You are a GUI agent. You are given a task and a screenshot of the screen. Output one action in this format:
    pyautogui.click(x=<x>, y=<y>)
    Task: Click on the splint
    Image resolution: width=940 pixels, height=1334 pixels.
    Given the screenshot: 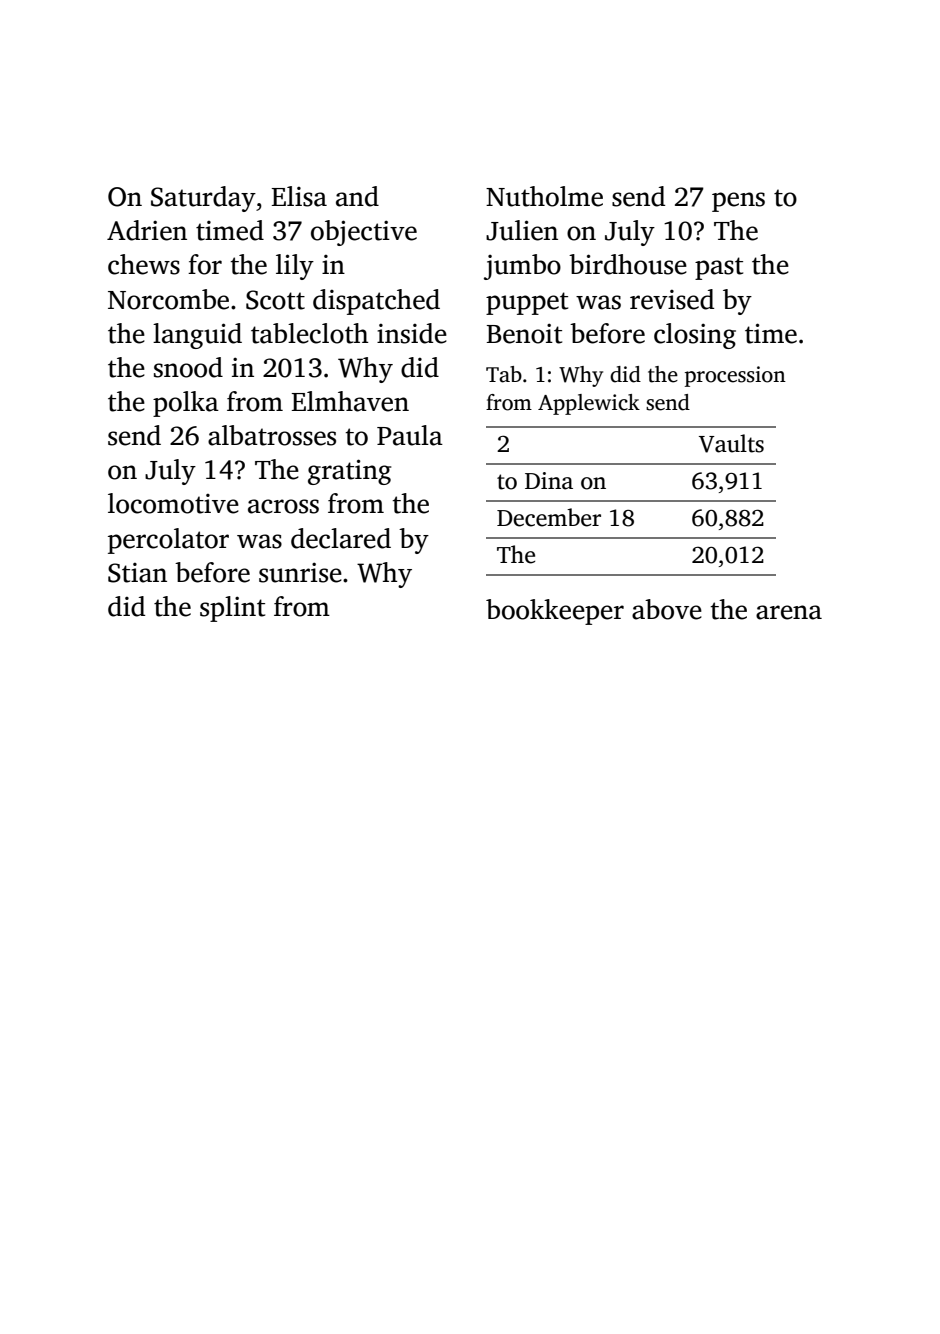 What is the action you would take?
    pyautogui.click(x=232, y=609)
